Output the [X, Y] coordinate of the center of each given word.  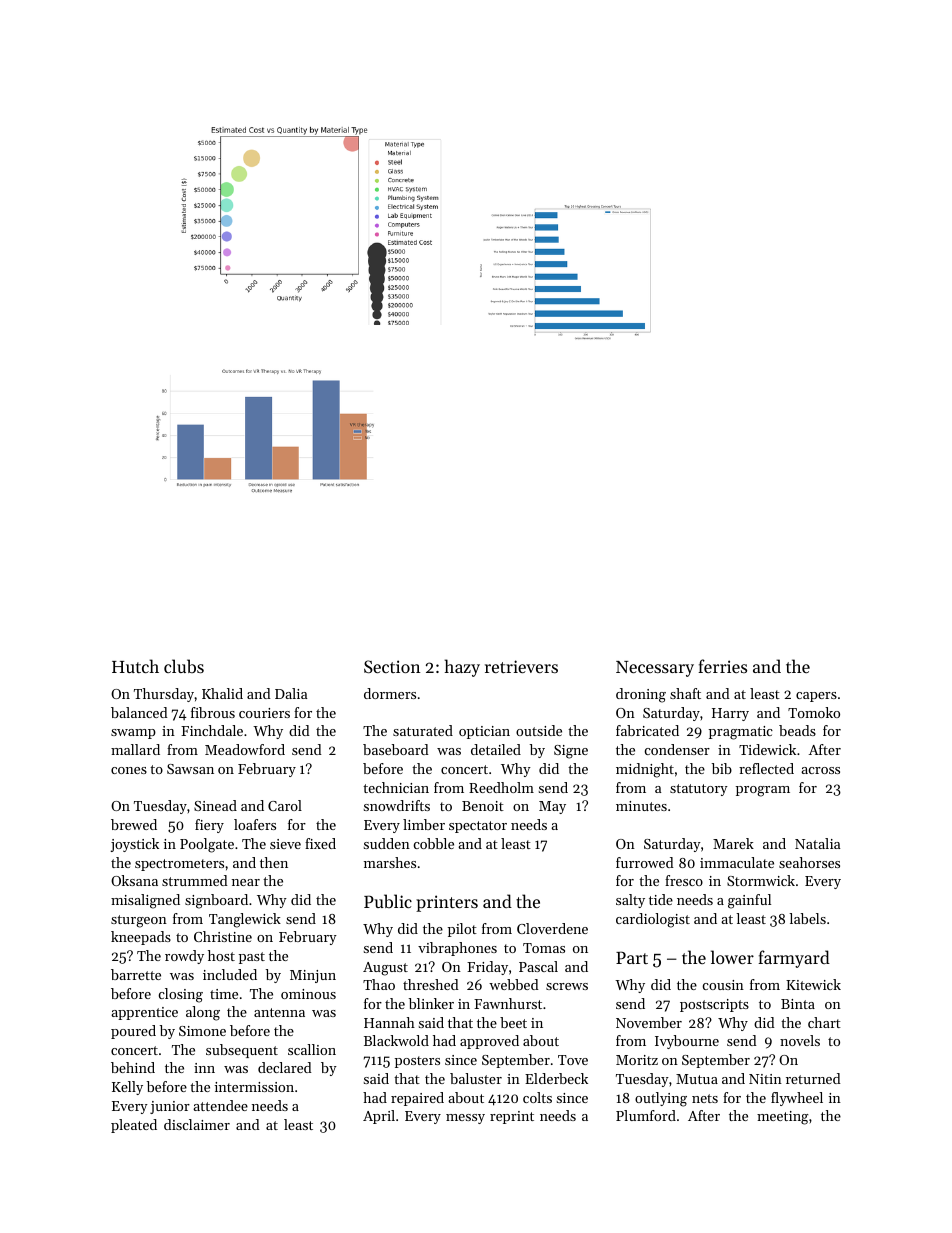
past [252, 958]
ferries [722, 666]
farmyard [794, 959]
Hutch [135, 666]
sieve [285, 844]
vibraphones [457, 949]
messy [465, 1119]
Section [392, 666]
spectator [478, 827]
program [763, 791]
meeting [783, 1118]
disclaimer [197, 1124]
